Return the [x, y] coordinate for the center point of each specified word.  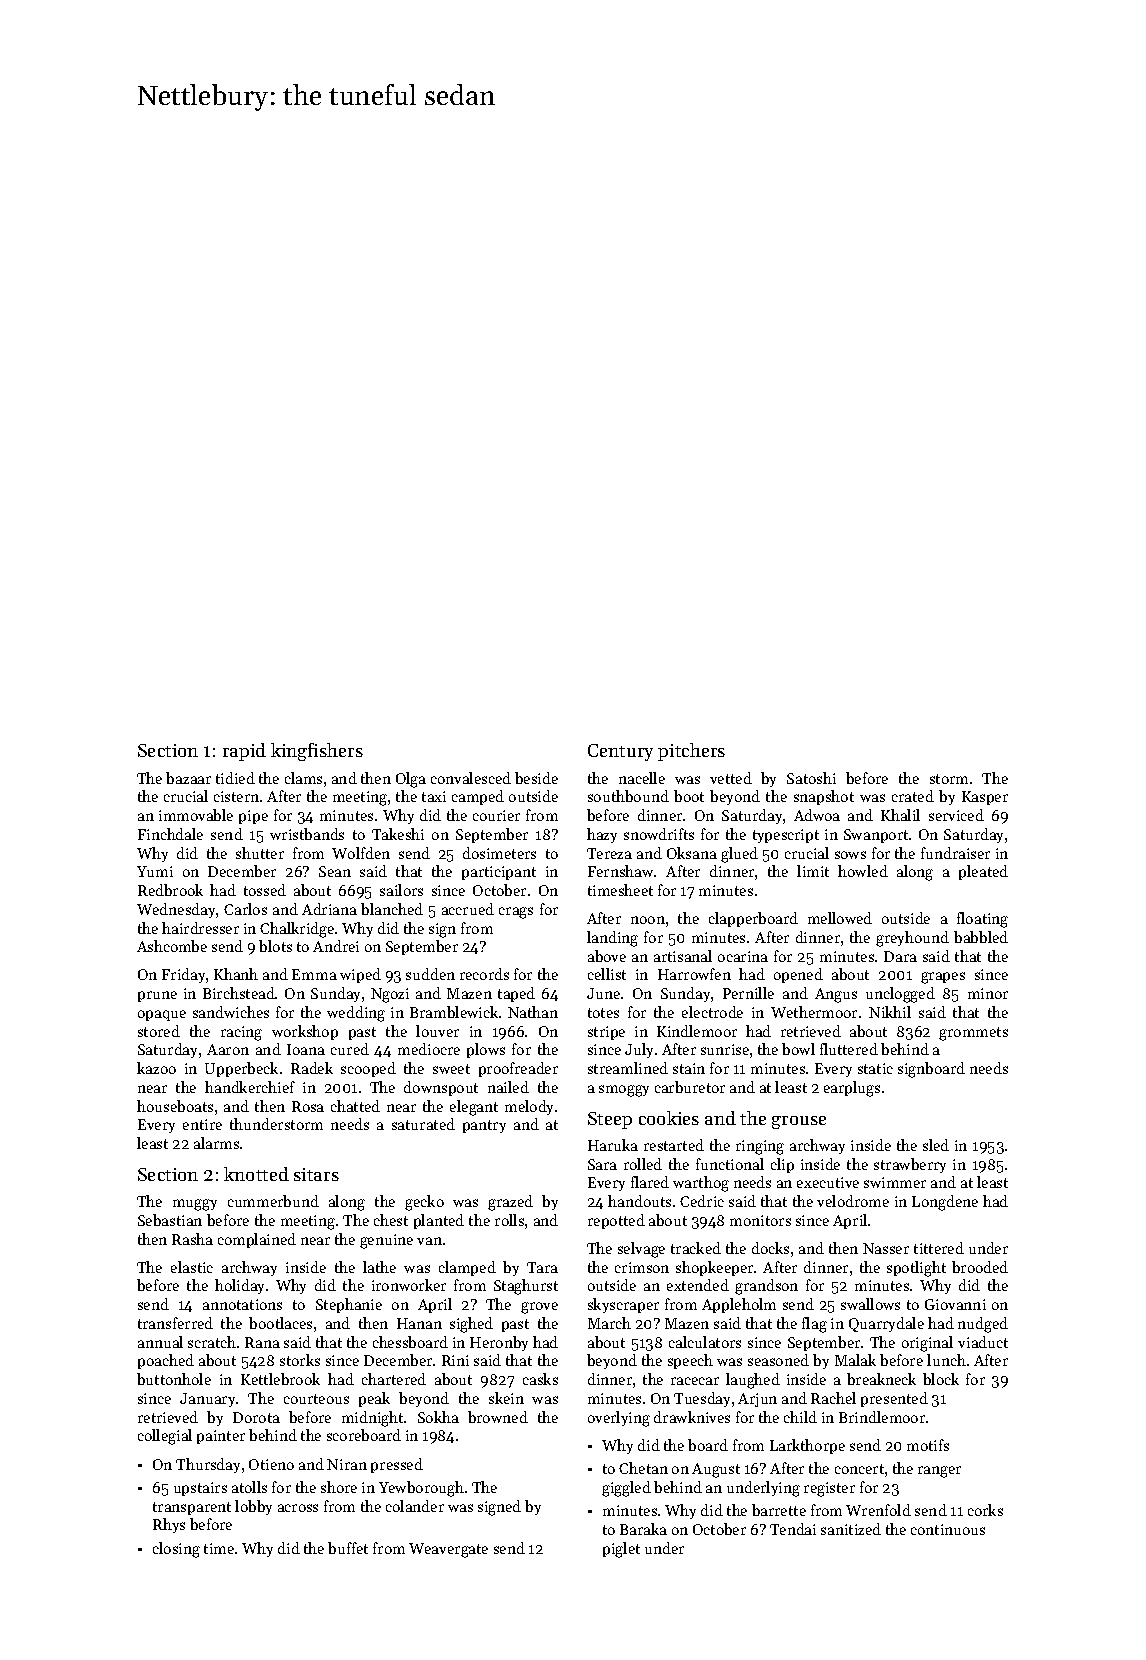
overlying [619, 1419]
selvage [641, 1250]
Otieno [271, 1464]
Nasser [886, 1248]
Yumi [155, 871]
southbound [628, 796]
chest [391, 1220]
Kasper [985, 798]
